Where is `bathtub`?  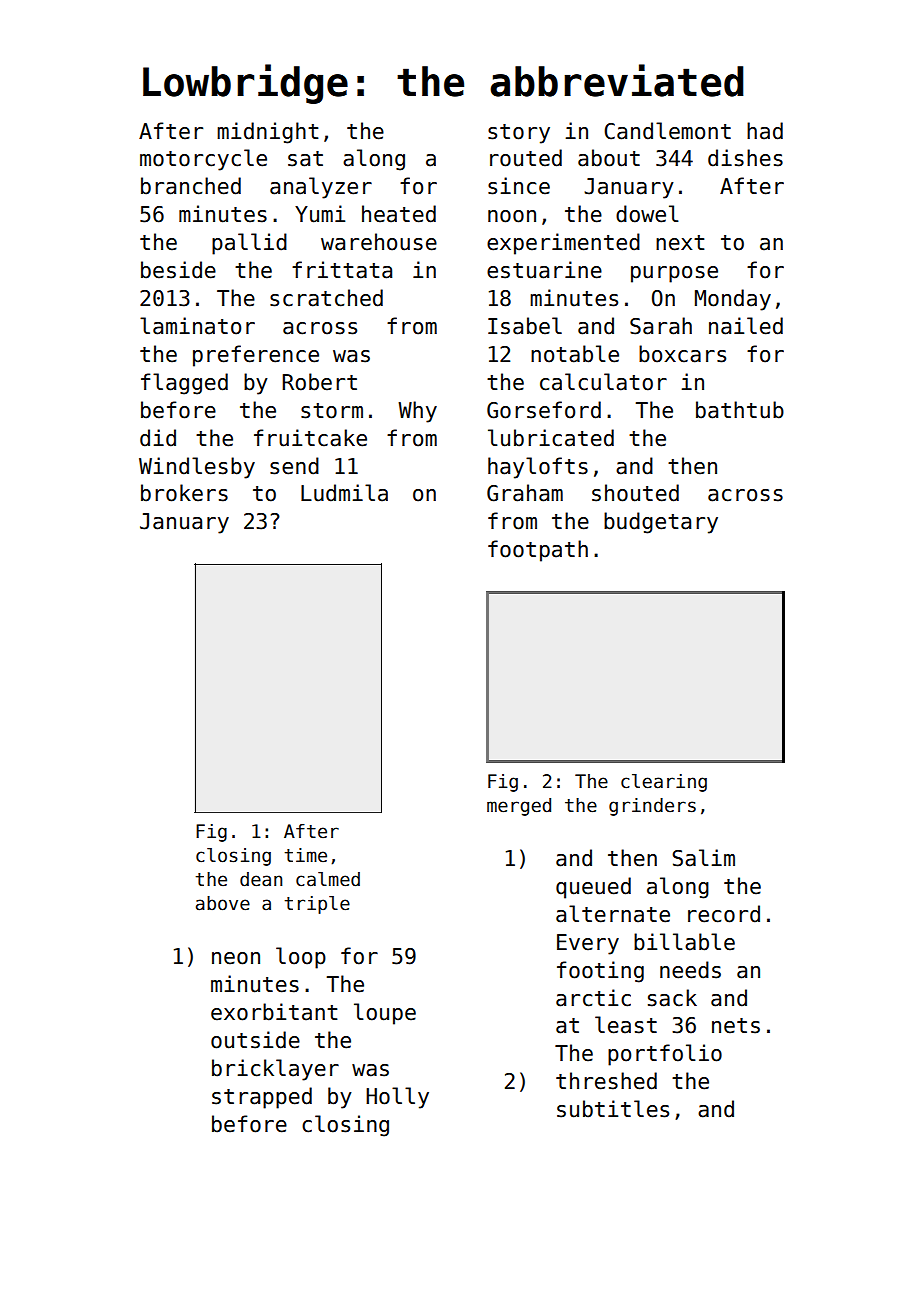 bathtub is located at coordinates (740, 410).
